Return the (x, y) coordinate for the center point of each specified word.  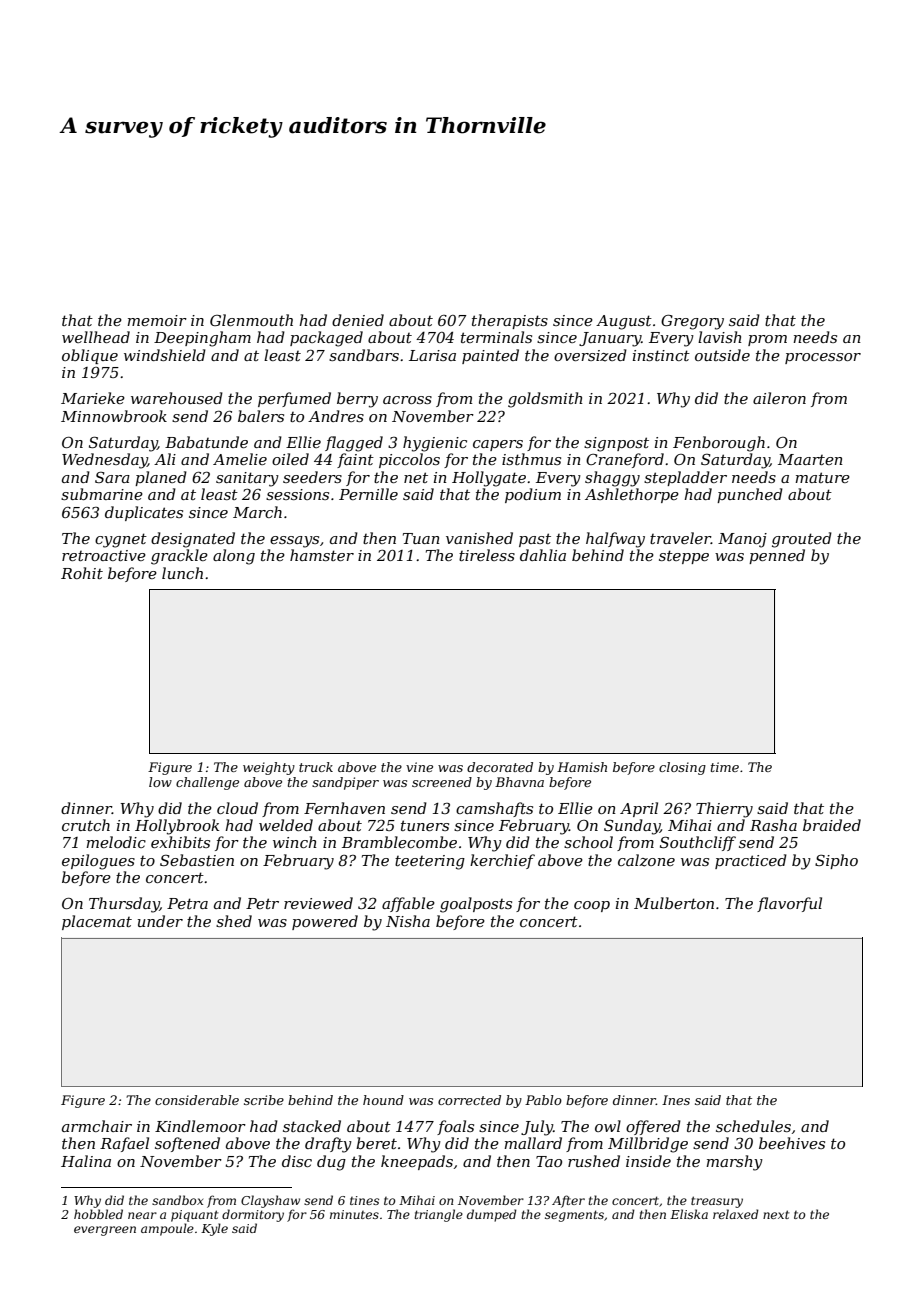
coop (592, 906)
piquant (194, 1216)
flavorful (789, 904)
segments (574, 1216)
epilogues (98, 862)
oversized (590, 355)
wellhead (96, 337)
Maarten (810, 459)
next (776, 1214)
